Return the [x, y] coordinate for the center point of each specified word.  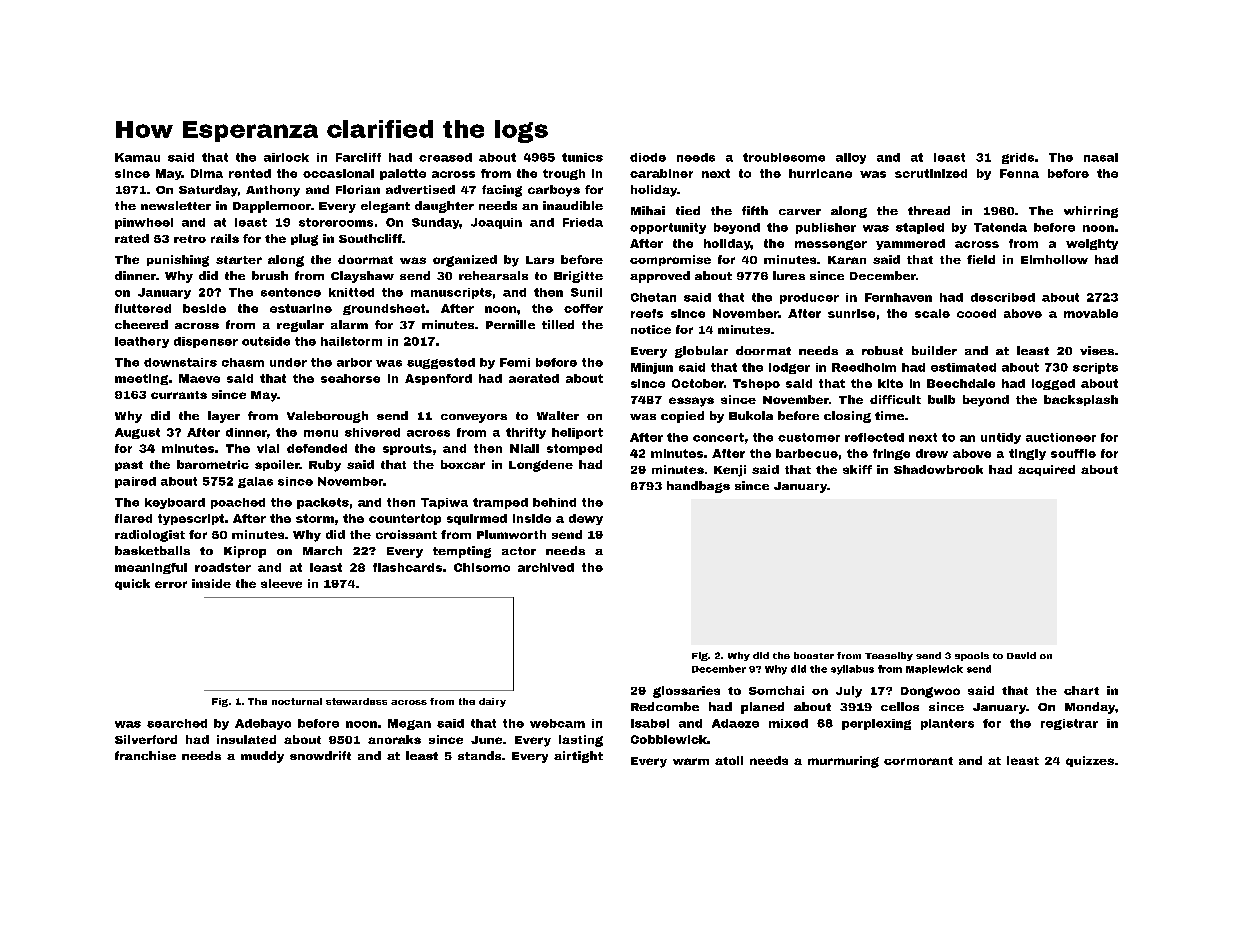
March [322, 550]
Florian [358, 189]
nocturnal [297, 701]
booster [814, 655]
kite [890, 383]
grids [1018, 158]
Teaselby [889, 656]
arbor [354, 362]
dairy [492, 702]
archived [546, 567]
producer [809, 298]
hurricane [820, 173]
